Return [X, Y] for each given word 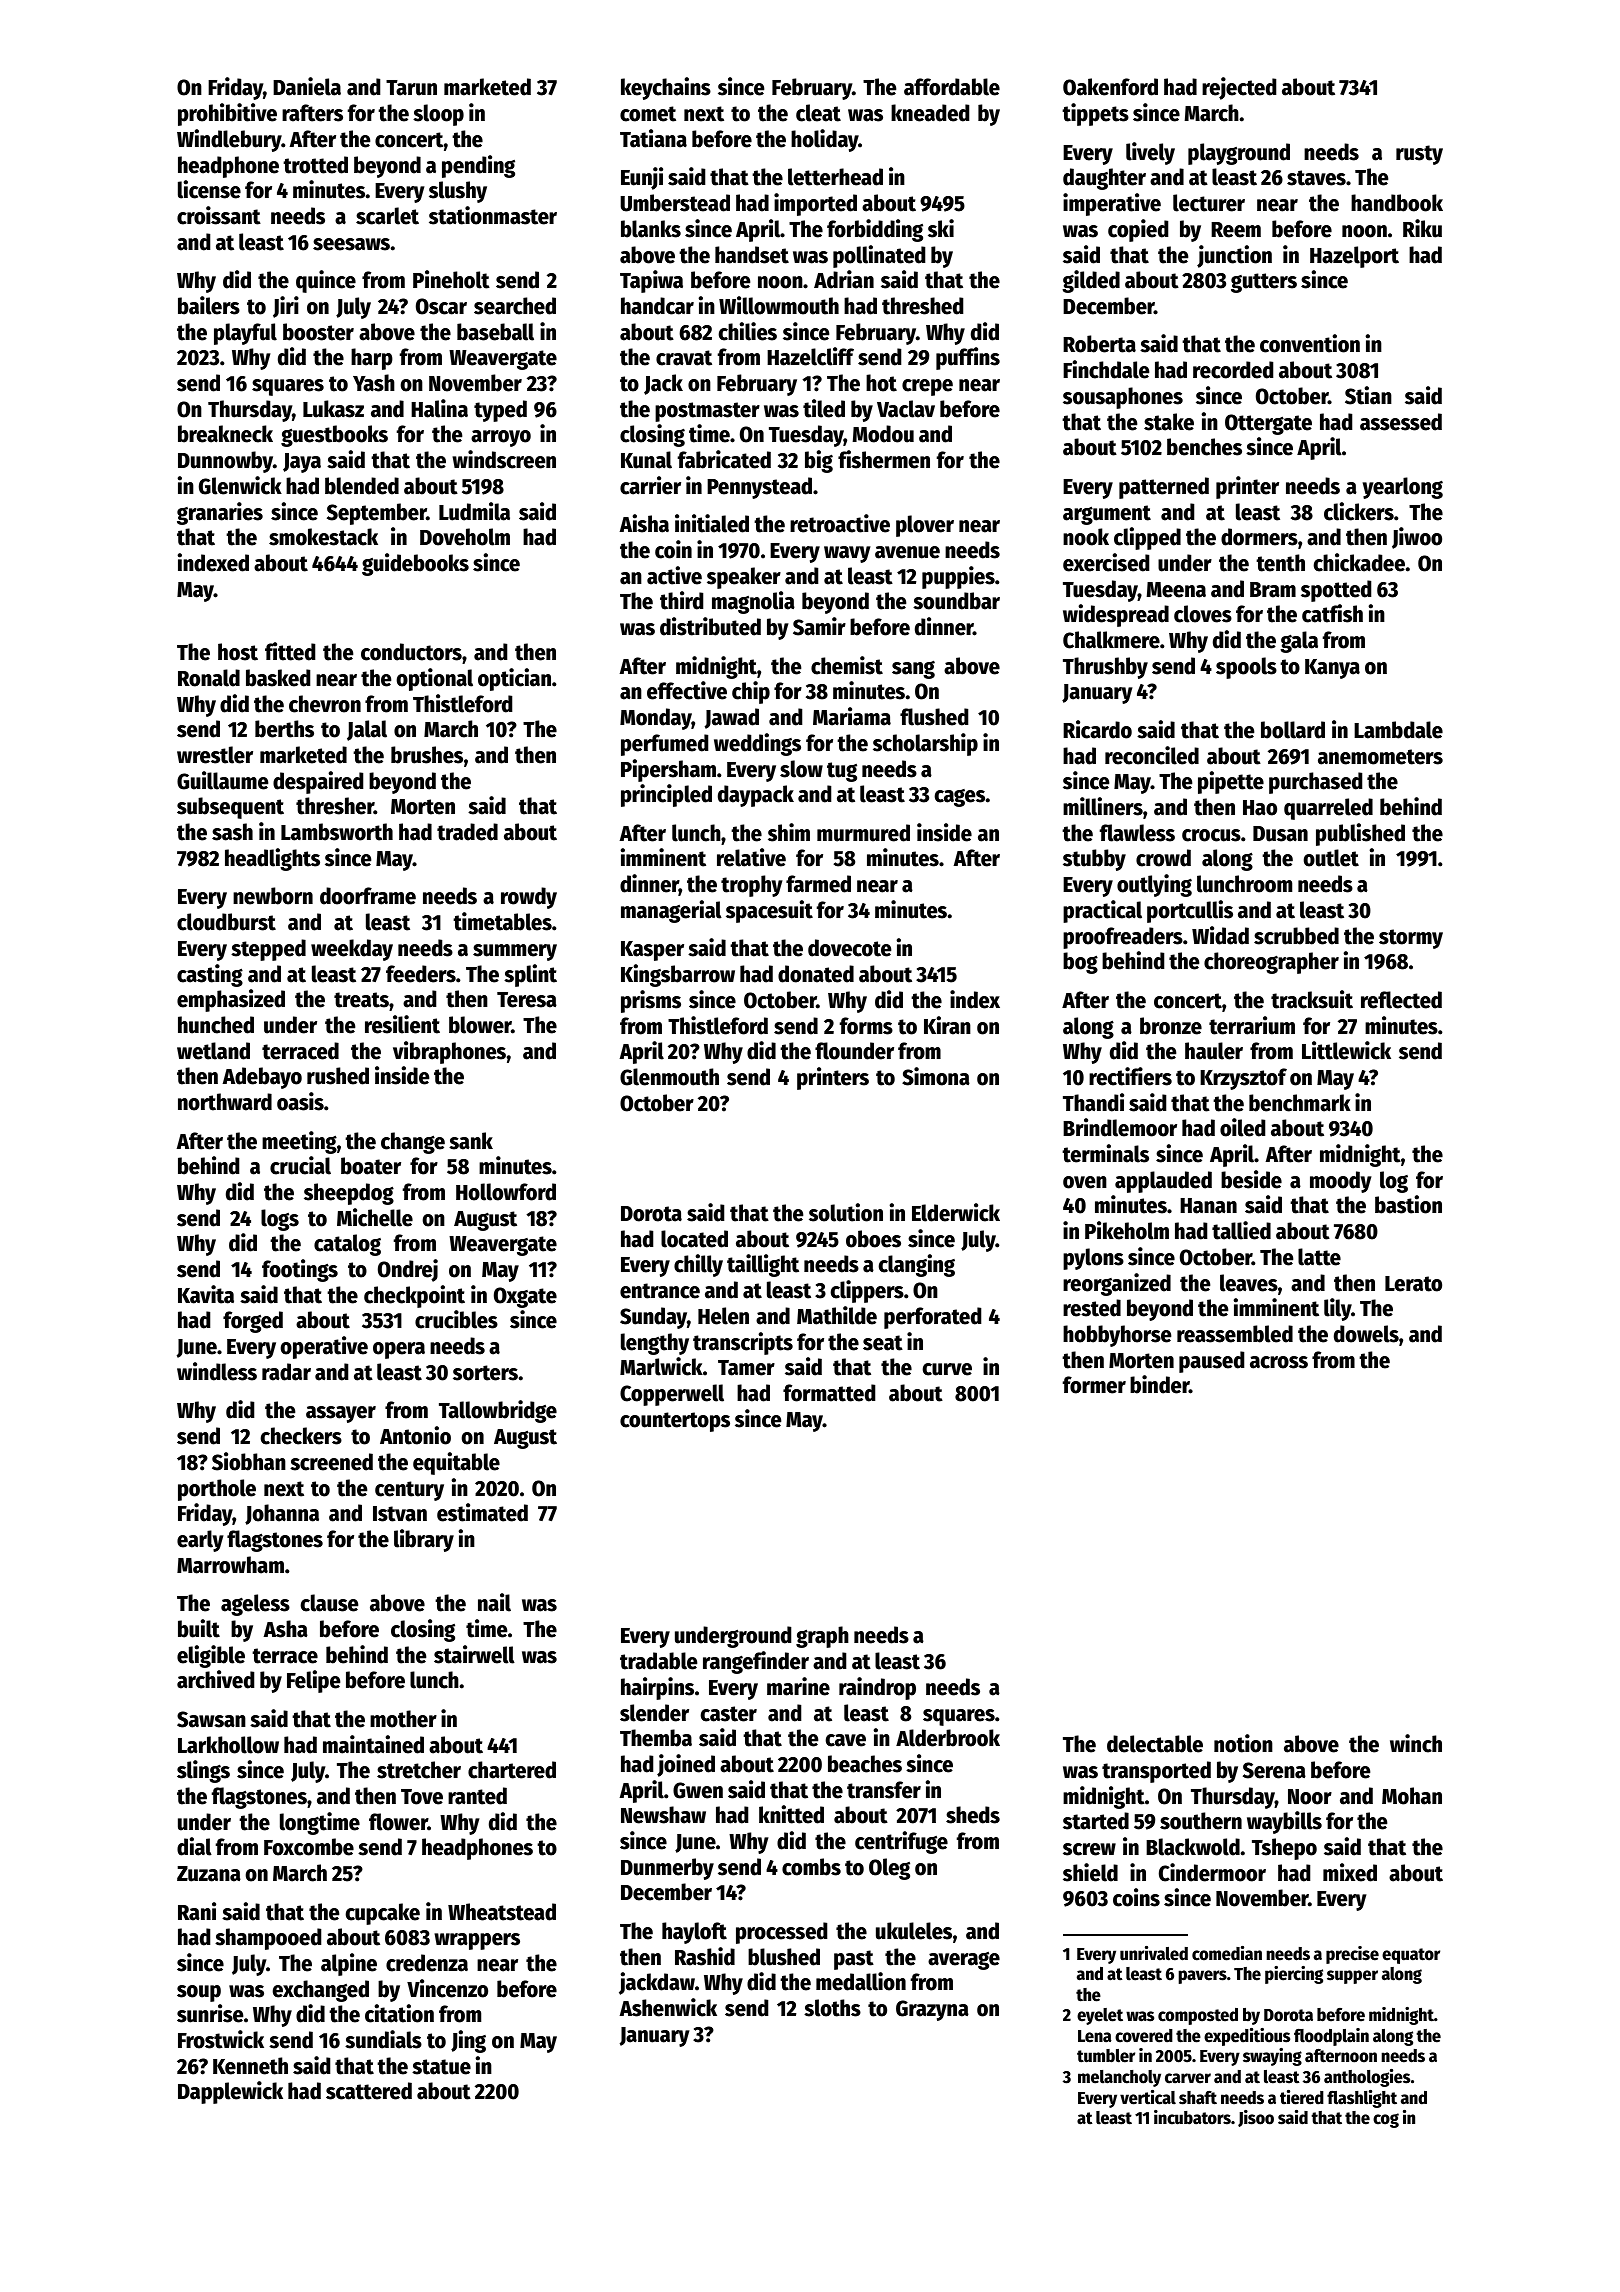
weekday [352, 950]
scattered [369, 2091]
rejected [1239, 88]
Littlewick [1346, 1050]
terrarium [1252, 1025]
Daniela [307, 86]
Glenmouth [669, 1077]
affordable [952, 87]
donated [816, 974]
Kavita [206, 1294]
